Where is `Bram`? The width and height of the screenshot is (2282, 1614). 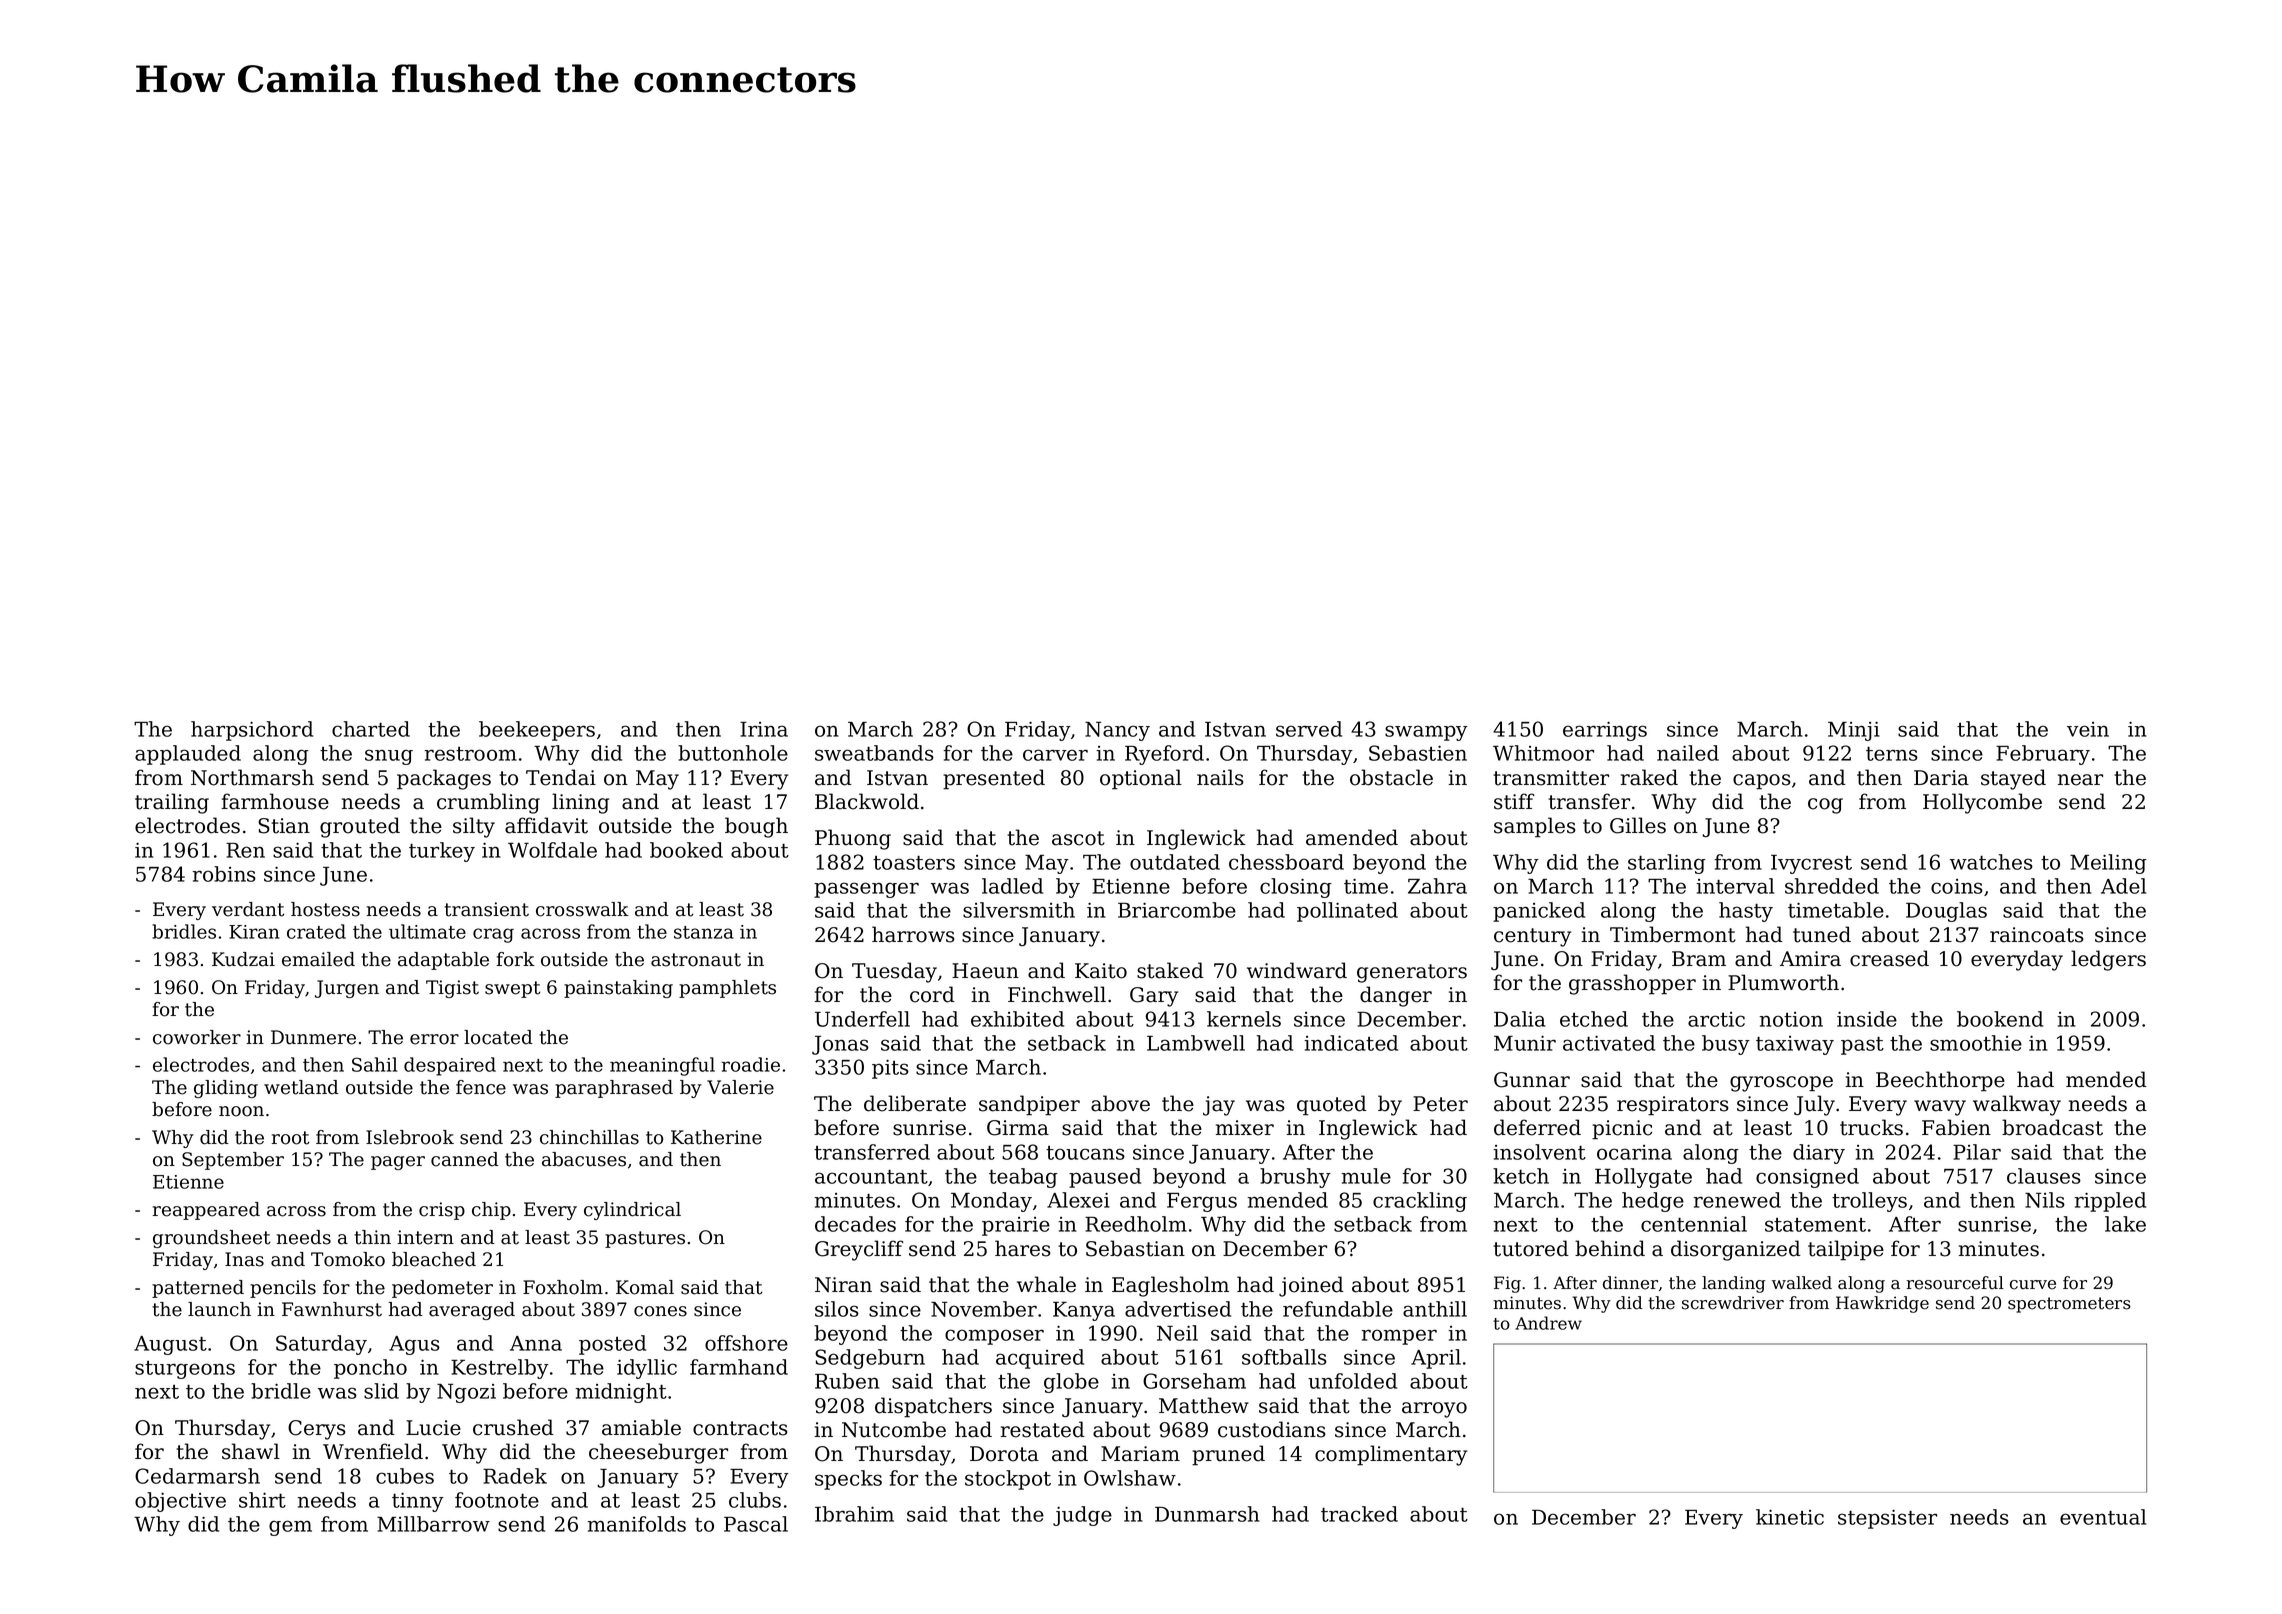
Bram is located at coordinates (1699, 959).
